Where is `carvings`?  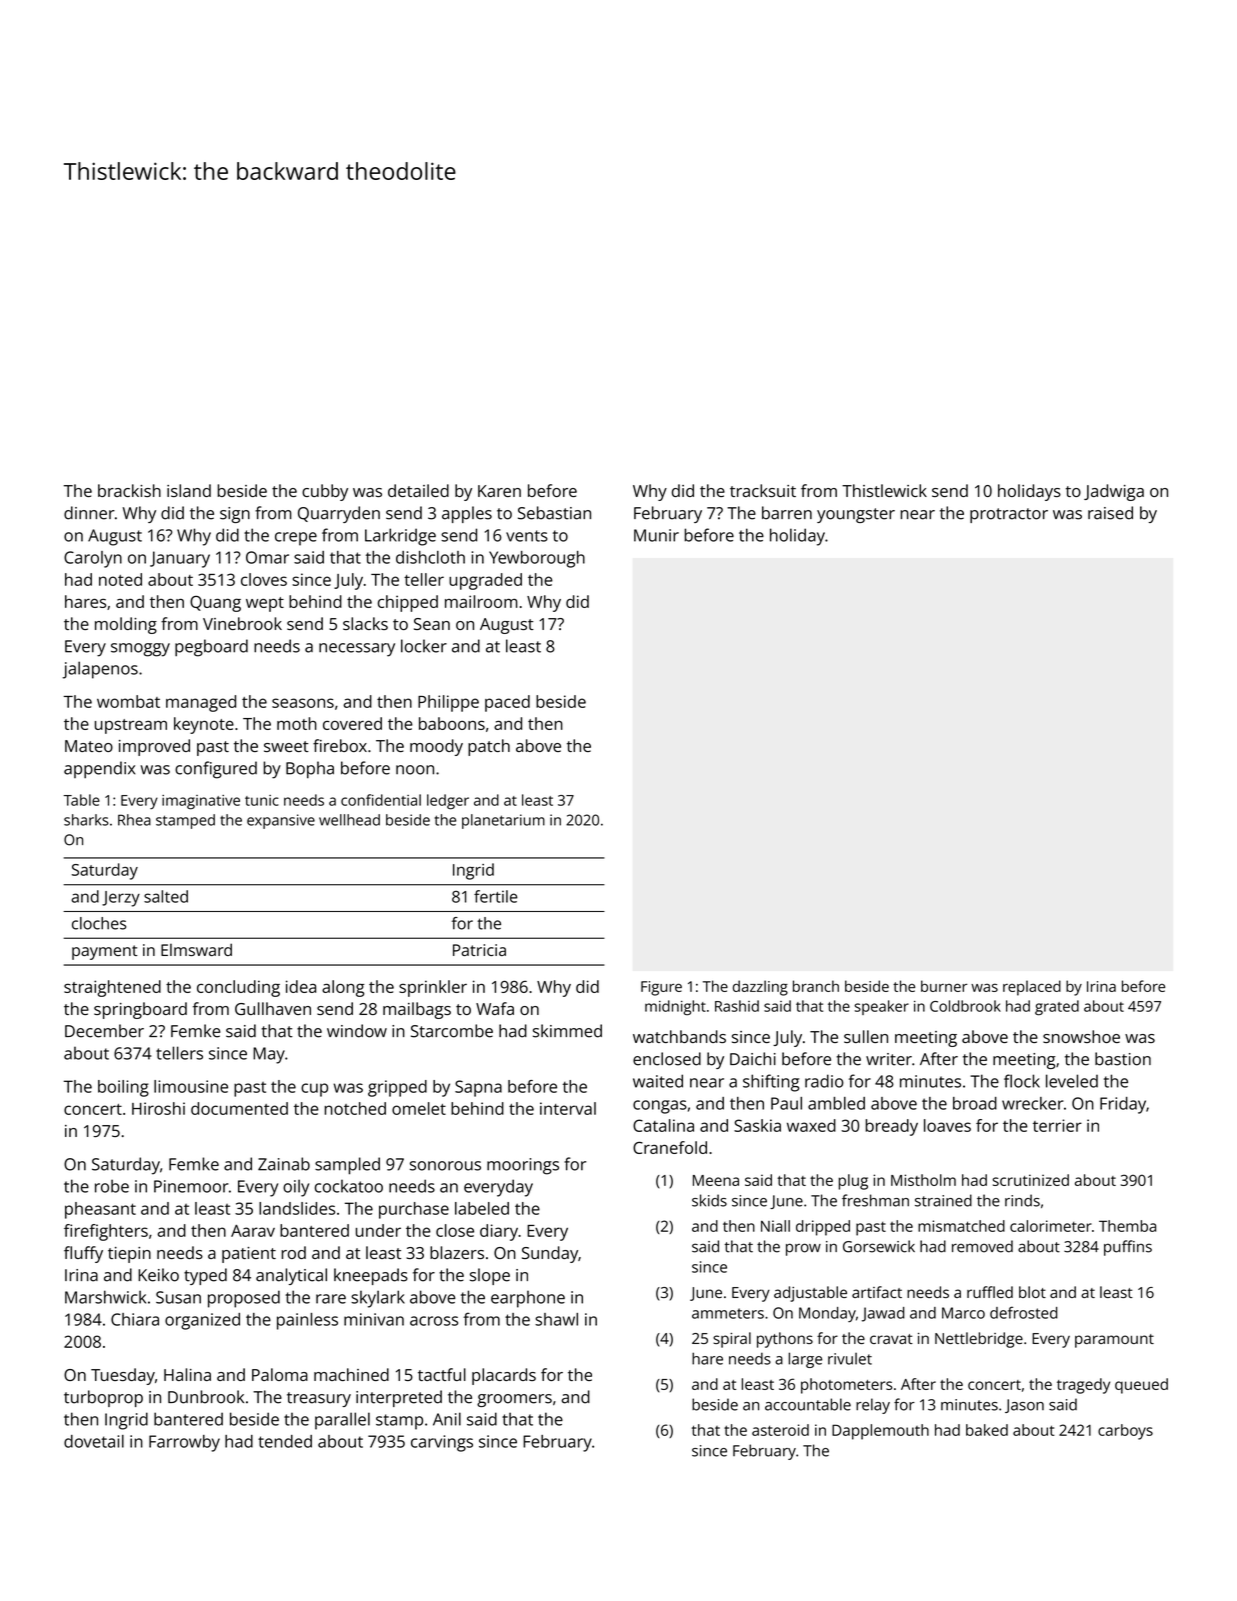 carvings is located at coordinates (442, 1443).
